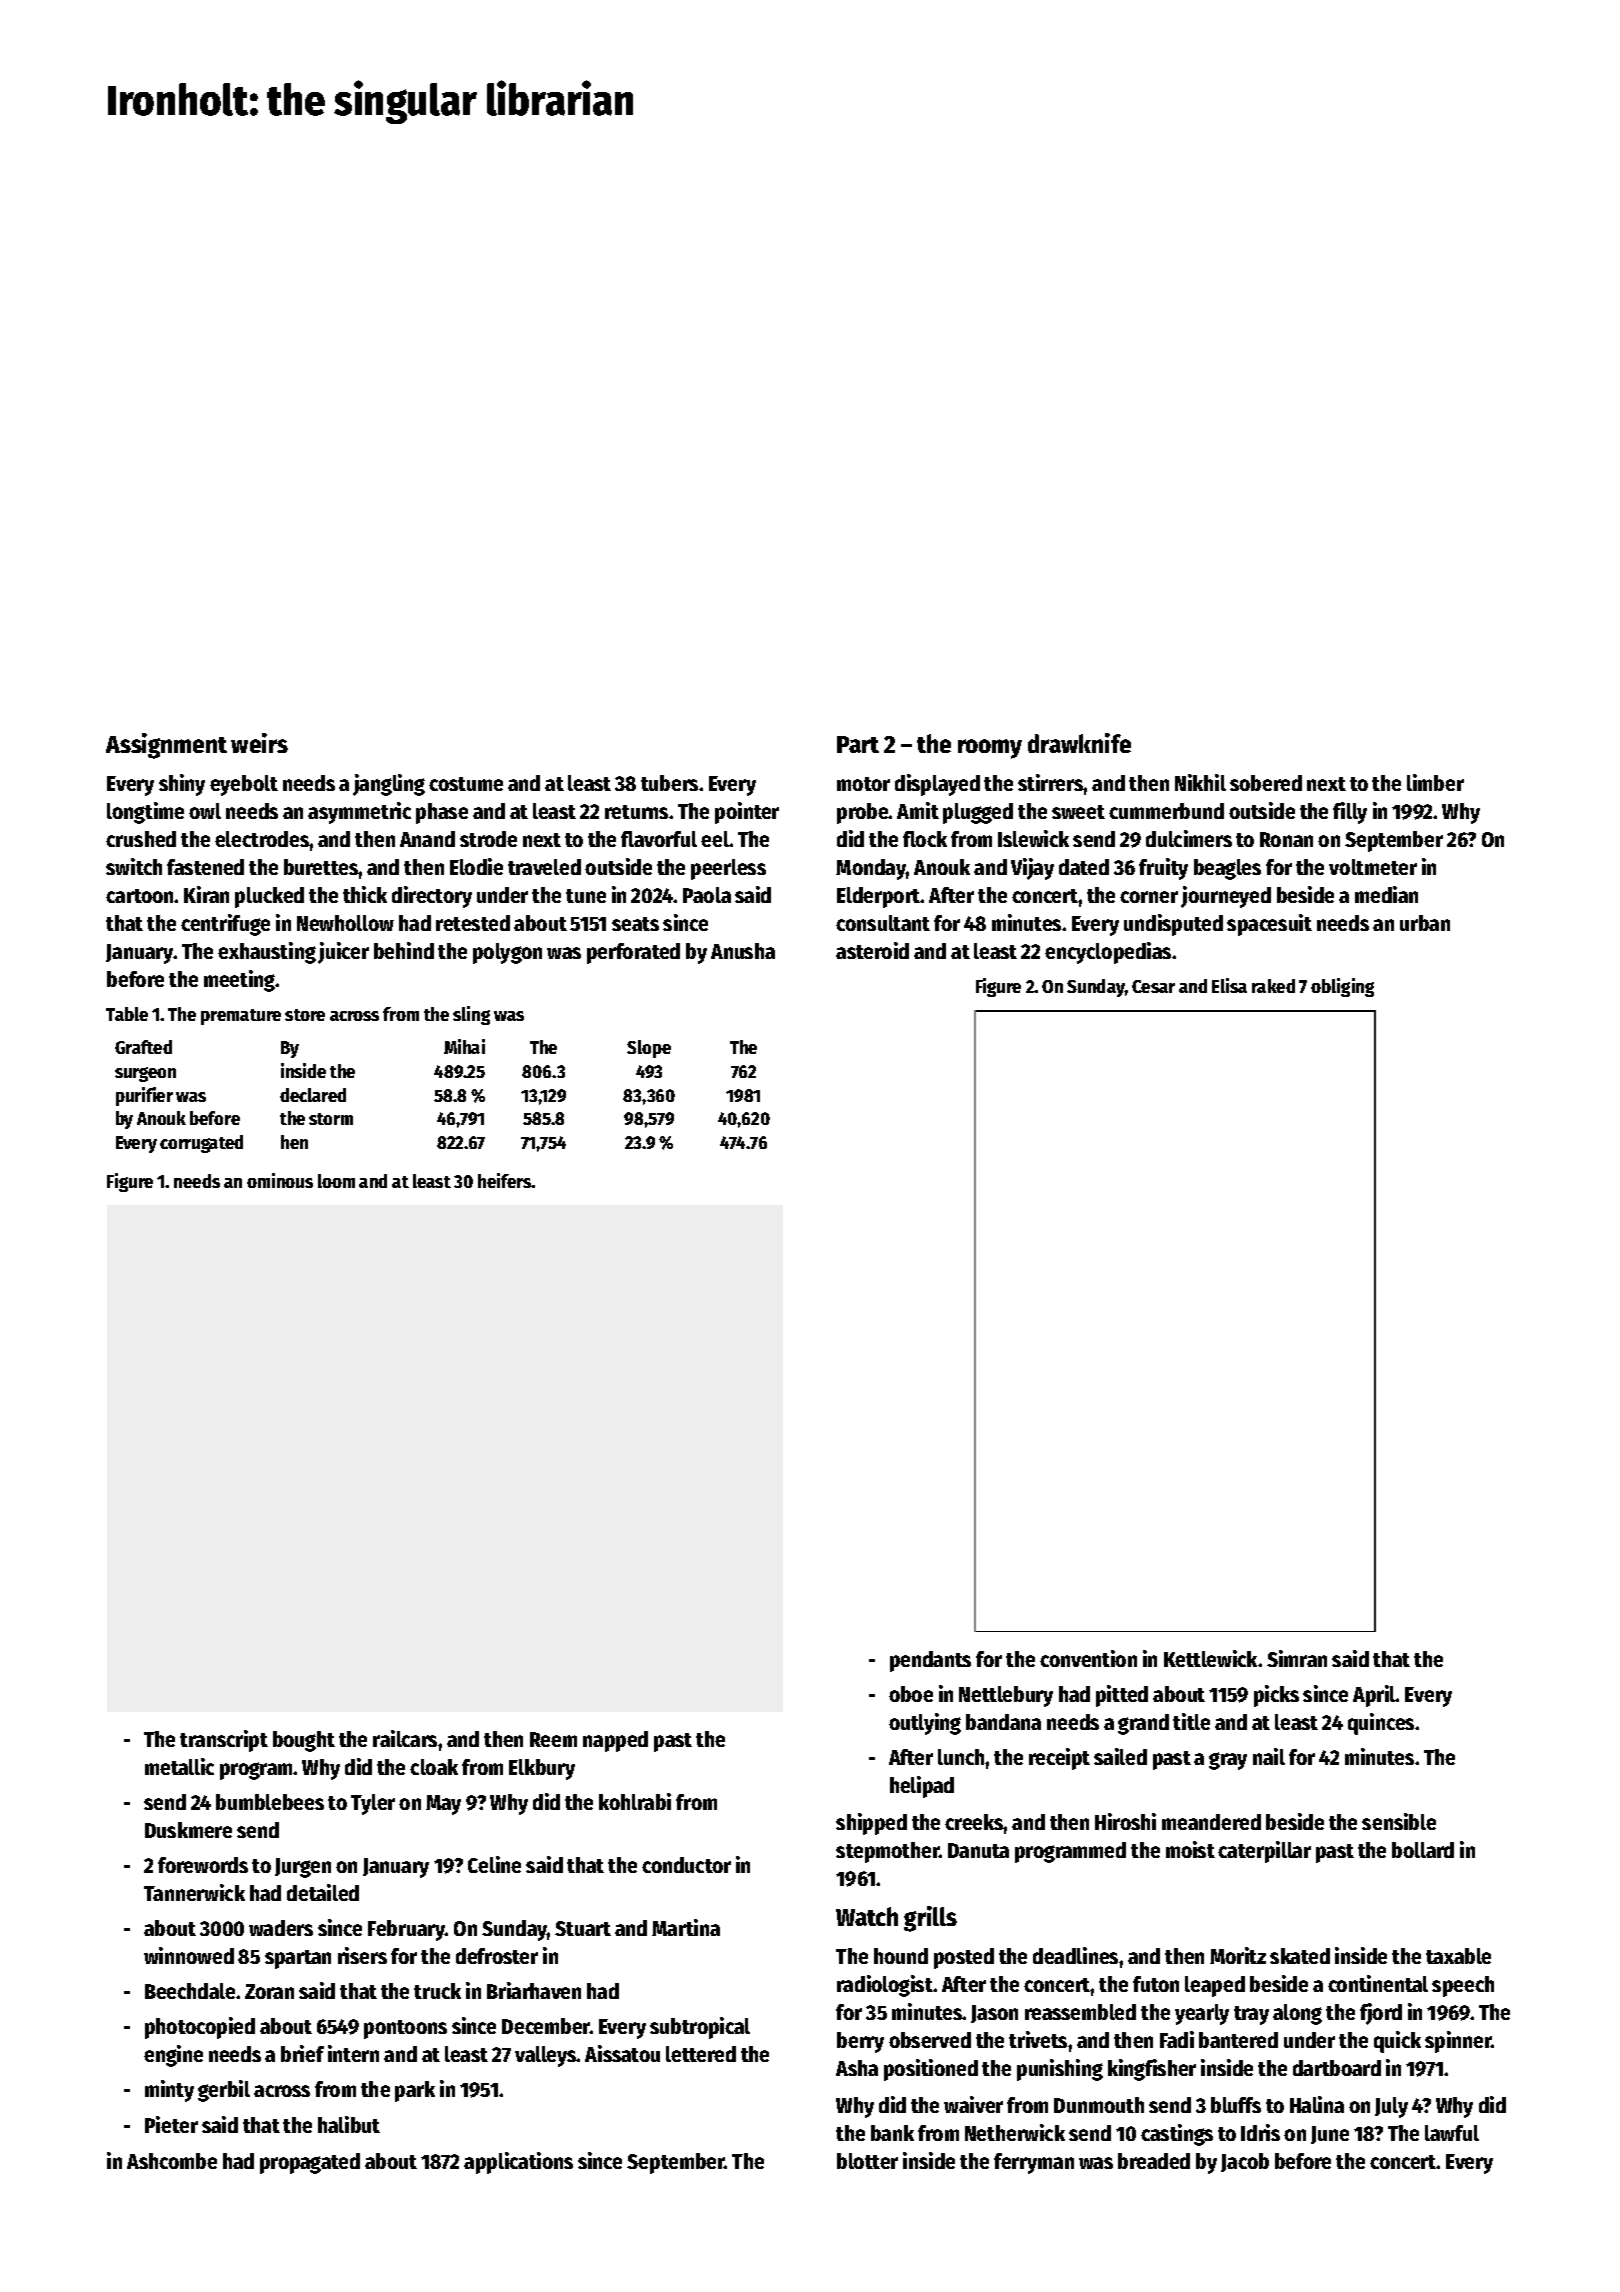 The image size is (1620, 2292). What do you see at coordinates (930, 1661) in the page?
I see `pendants` at bounding box center [930, 1661].
